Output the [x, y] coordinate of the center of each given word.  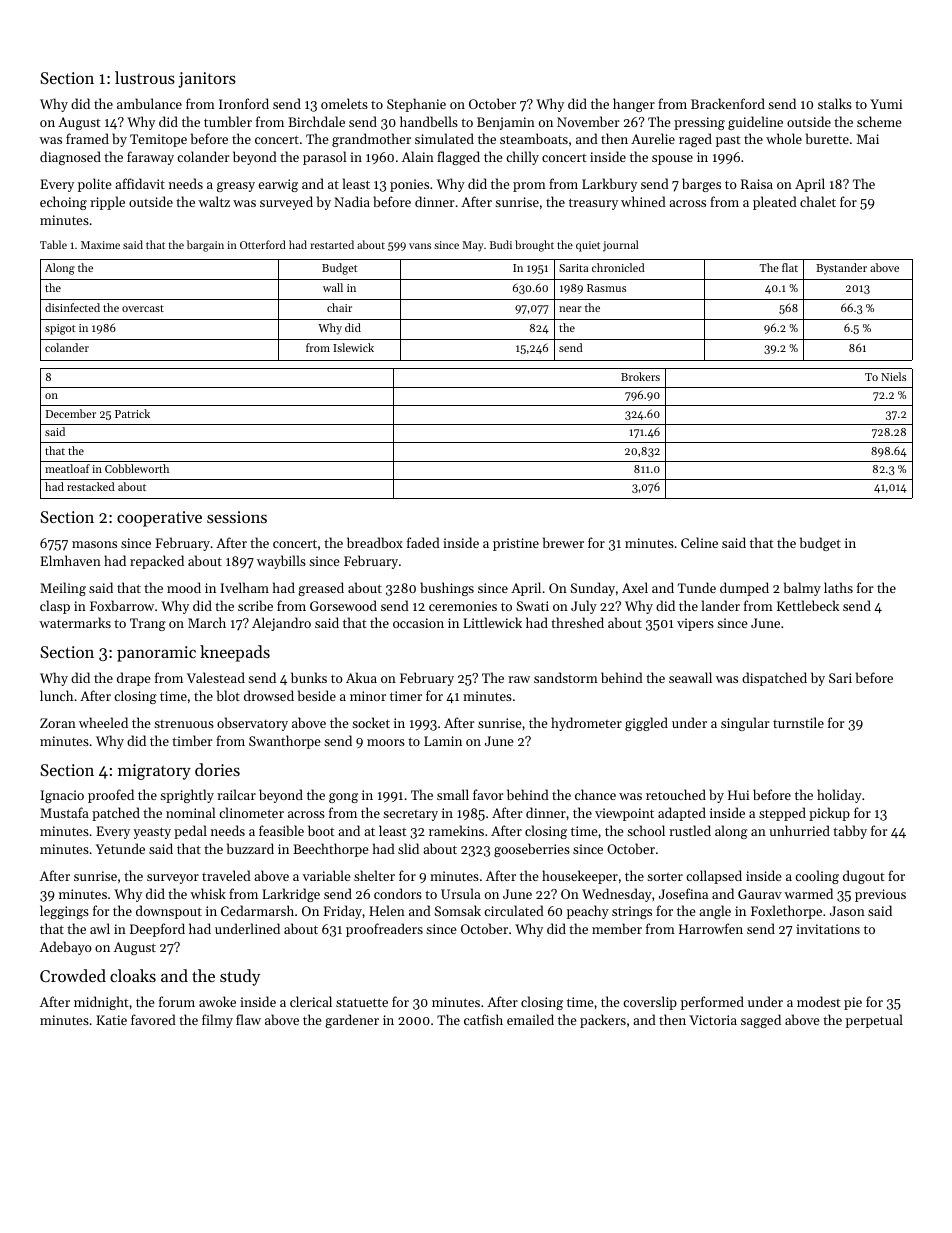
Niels [893, 376]
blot [228, 695]
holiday [839, 796]
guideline [755, 123]
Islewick [353, 347]
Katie [111, 1020]
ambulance [149, 103]
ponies [409, 185]
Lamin [443, 741]
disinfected [72, 307]
